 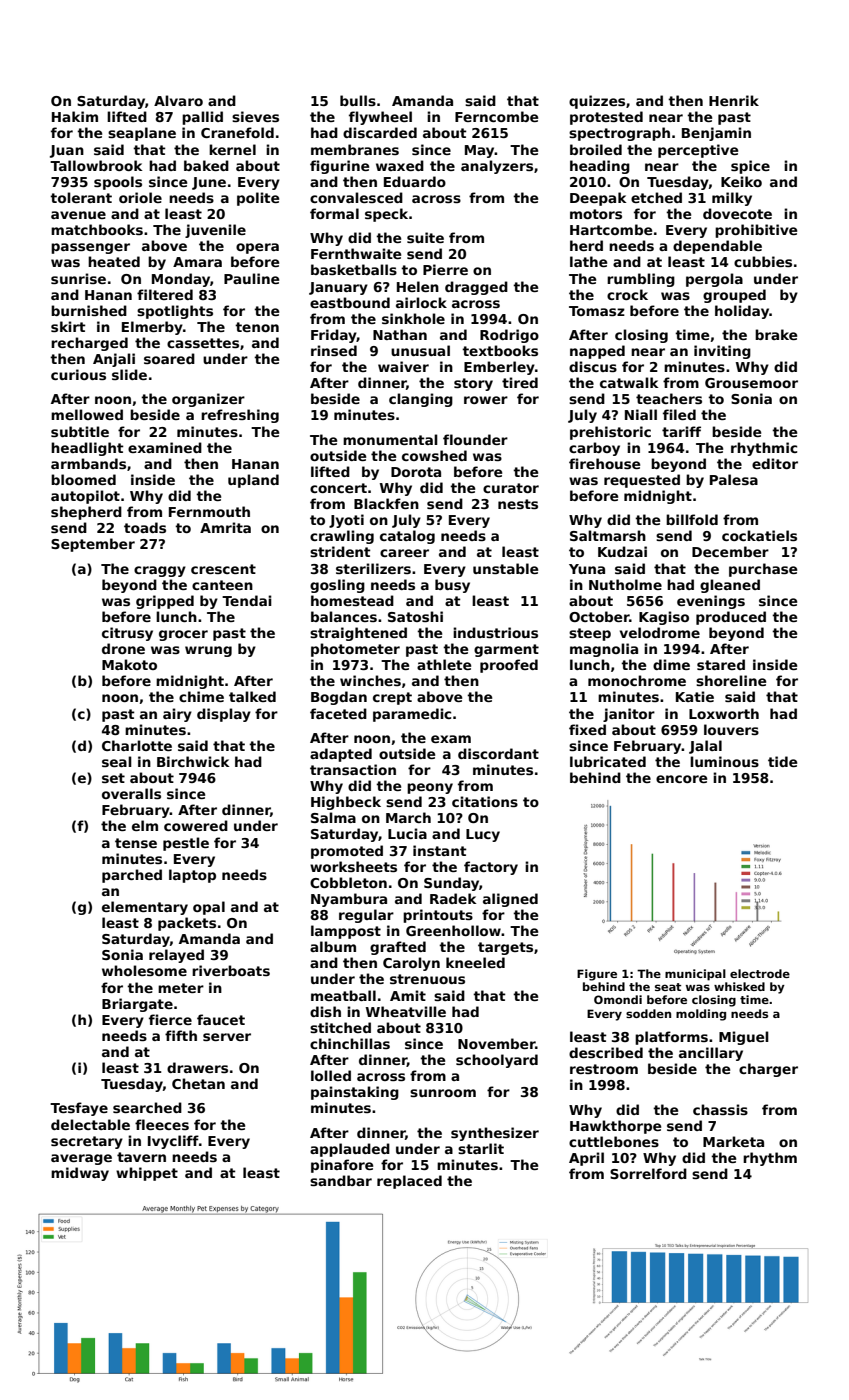 I want to click on Nutholme, so click(x=625, y=584).
